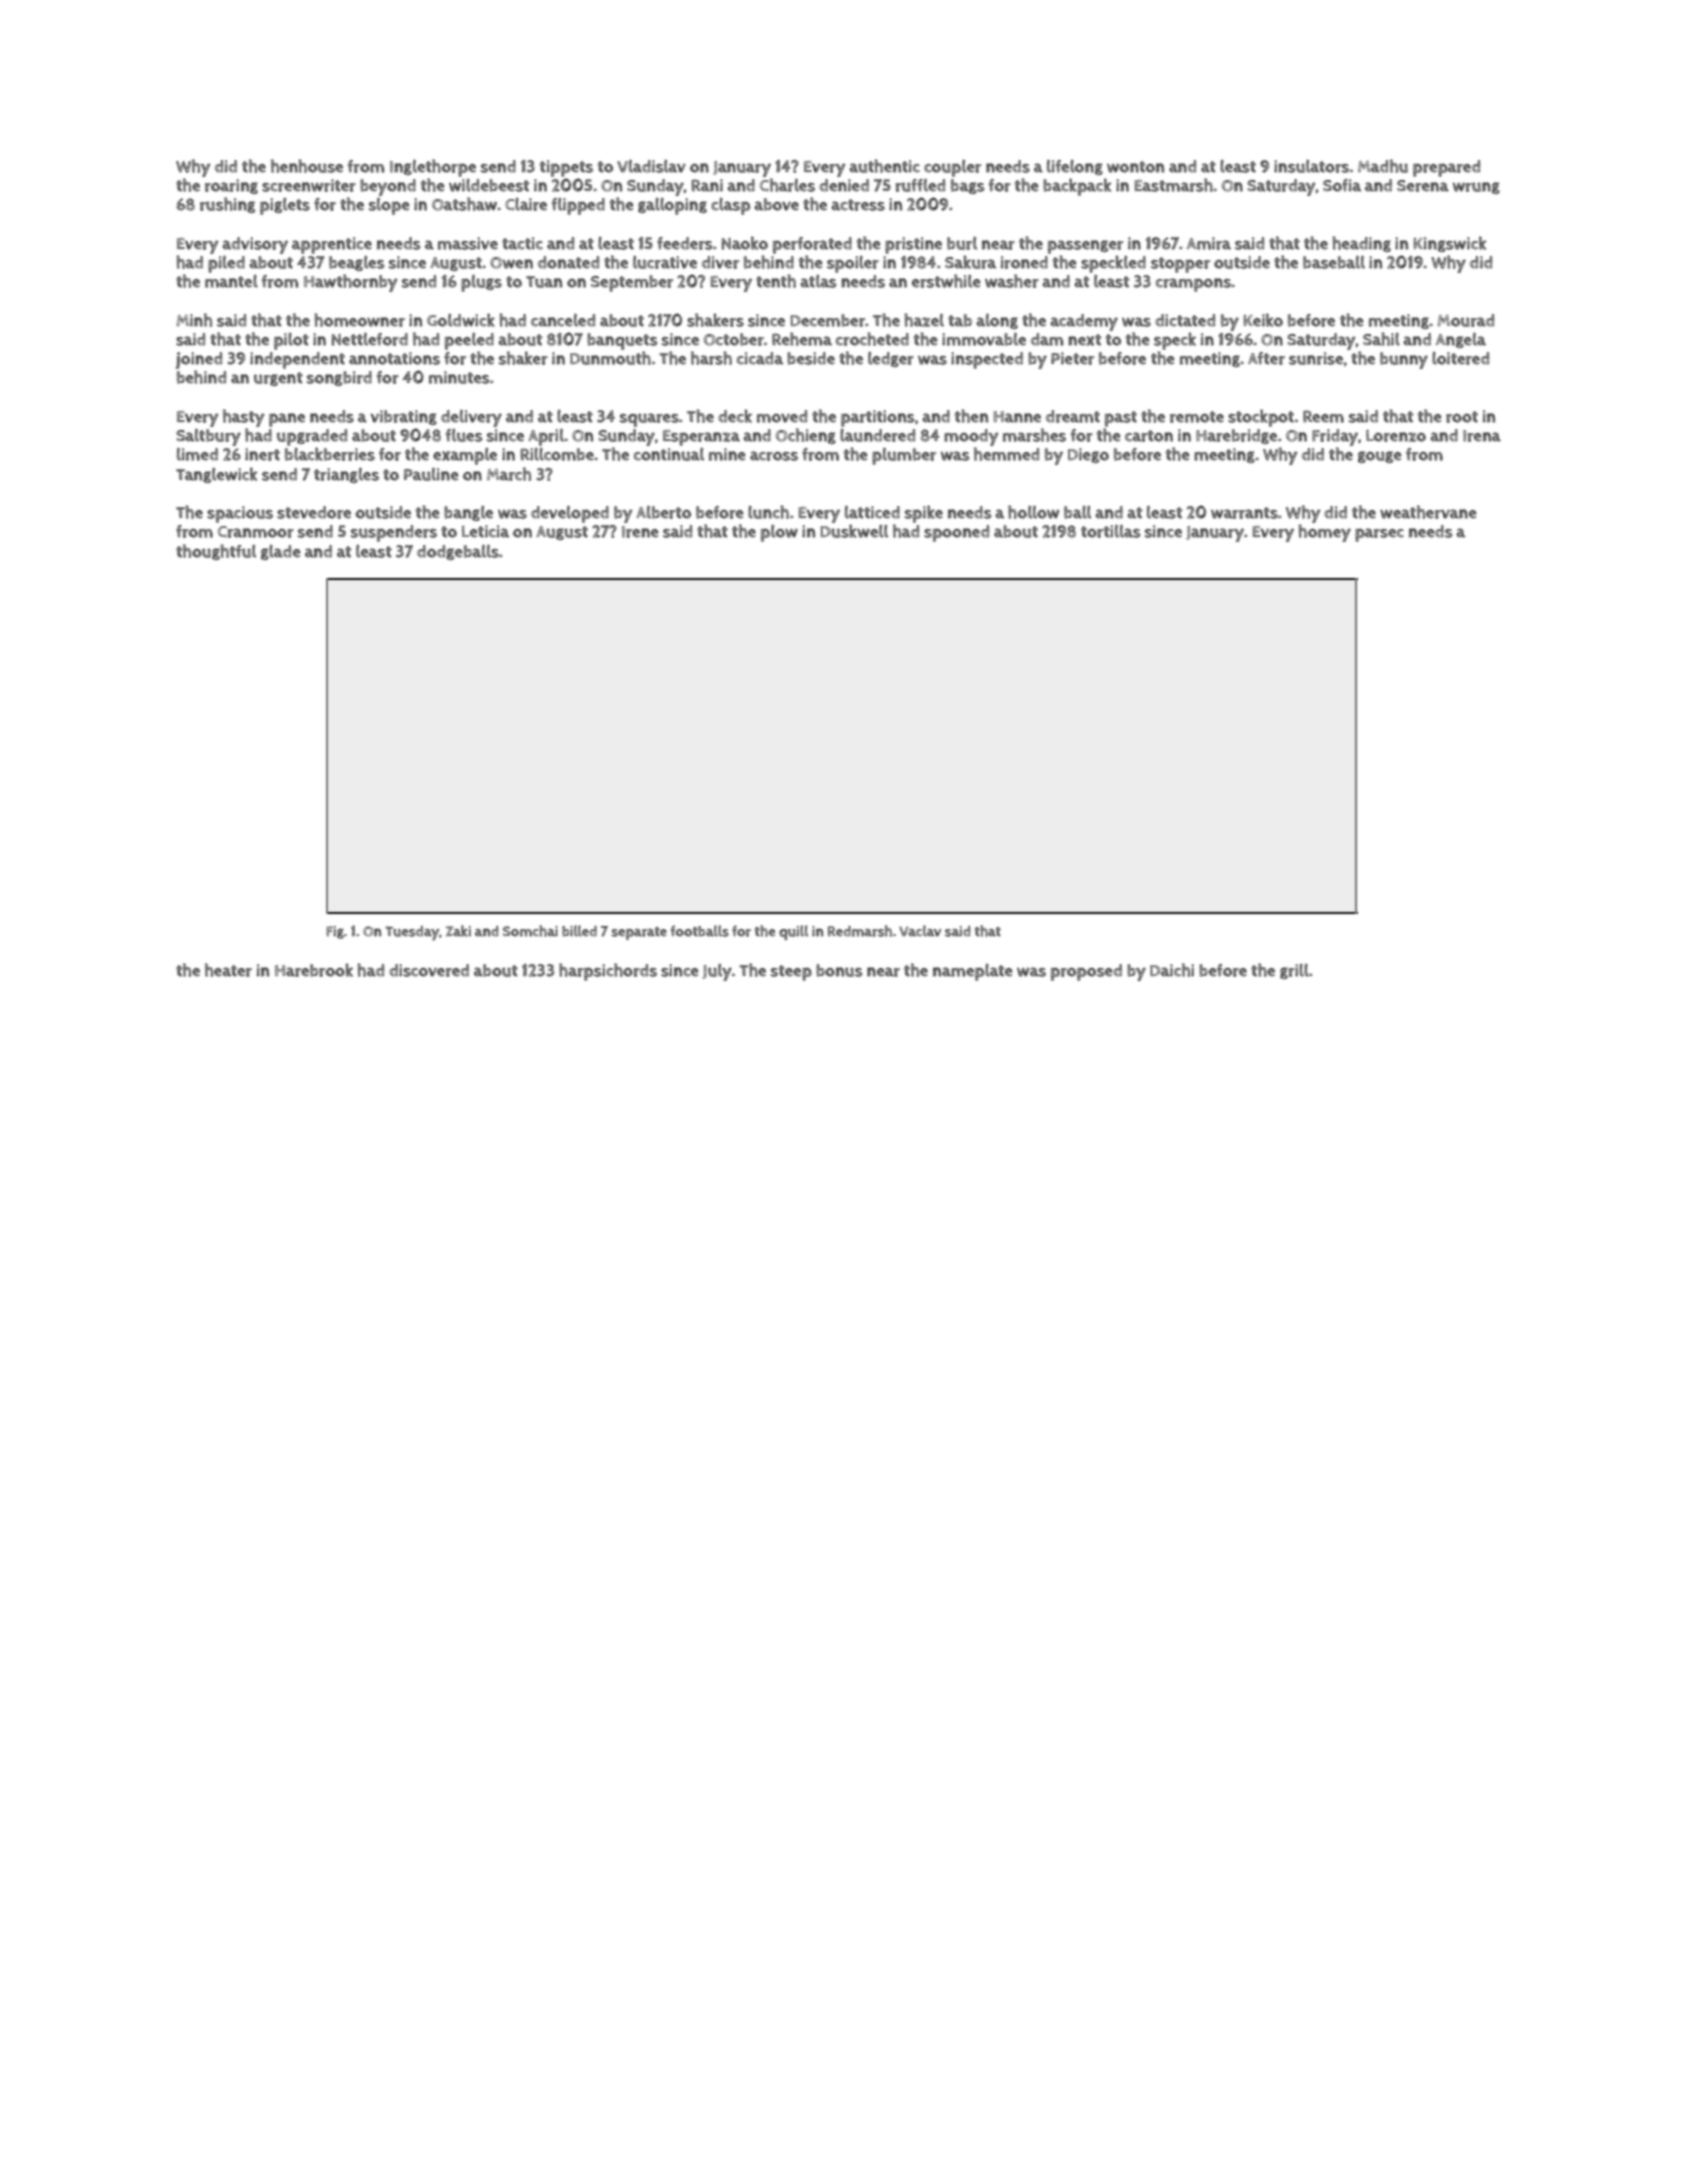 The image size is (1683, 2178). I want to click on Oatshaw, so click(465, 204).
